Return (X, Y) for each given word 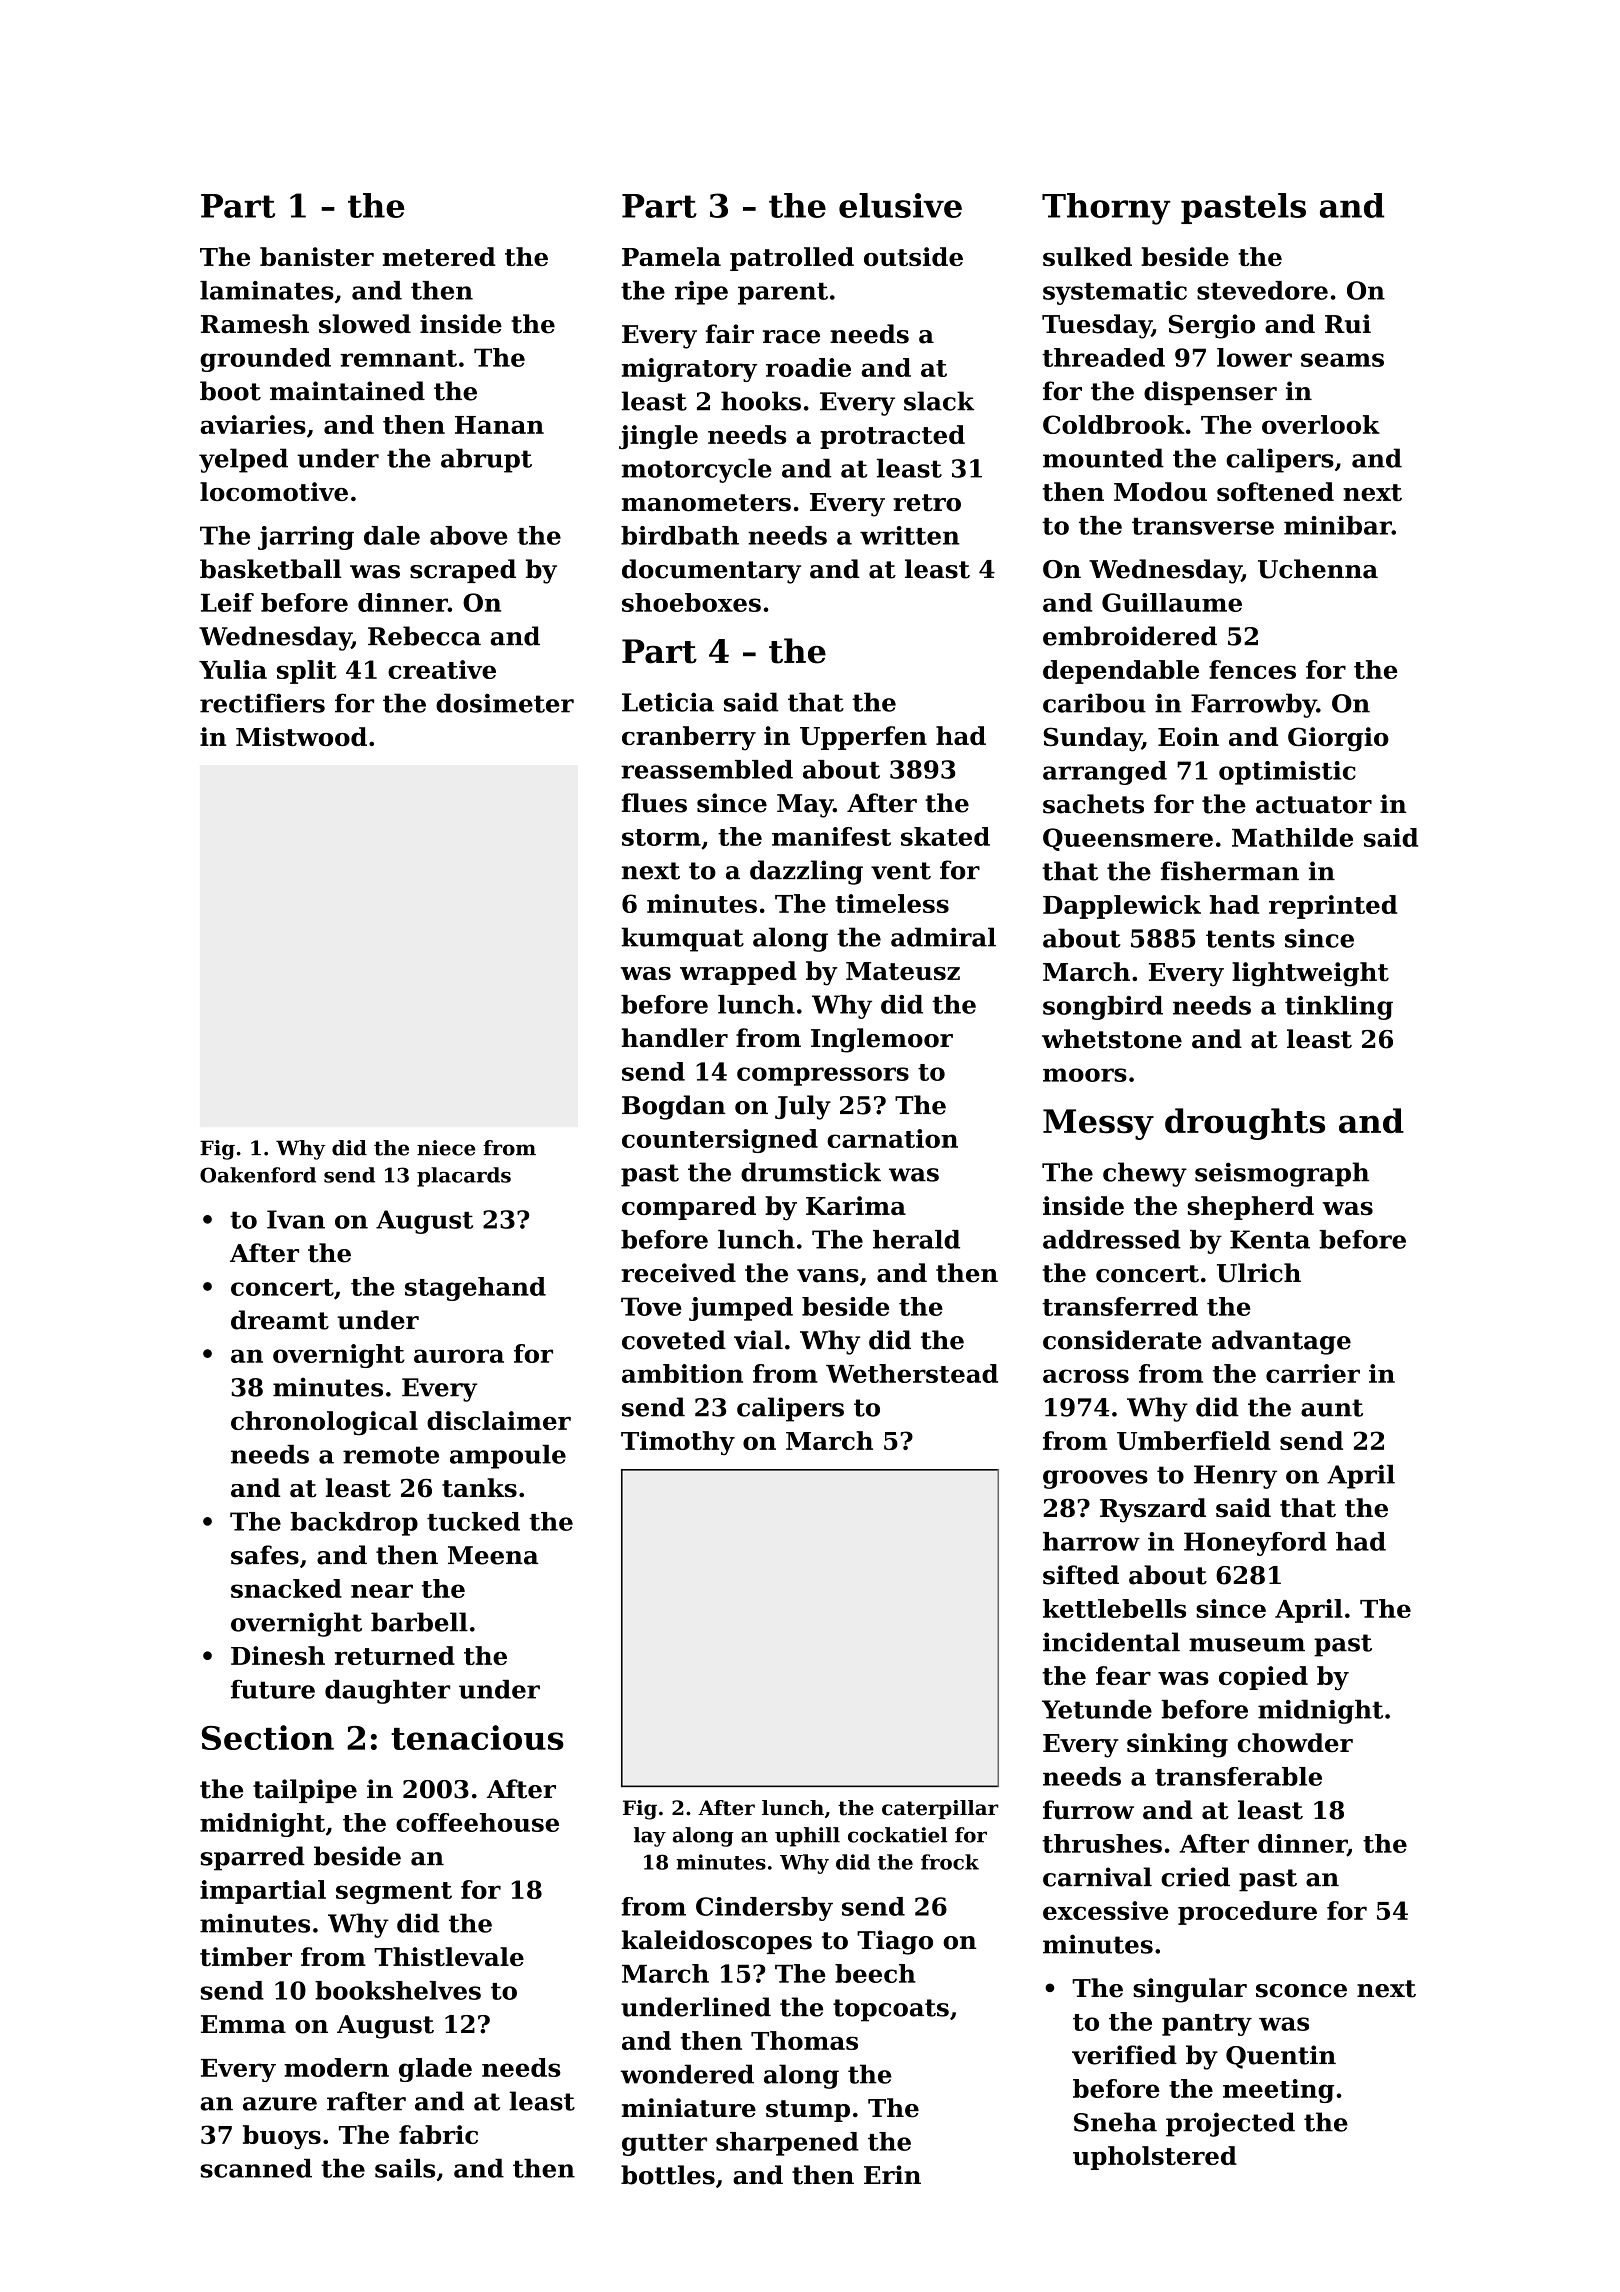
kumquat (683, 939)
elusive (900, 205)
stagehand (475, 1289)
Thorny (1106, 209)
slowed (365, 324)
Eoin (1188, 736)
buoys (282, 2137)
